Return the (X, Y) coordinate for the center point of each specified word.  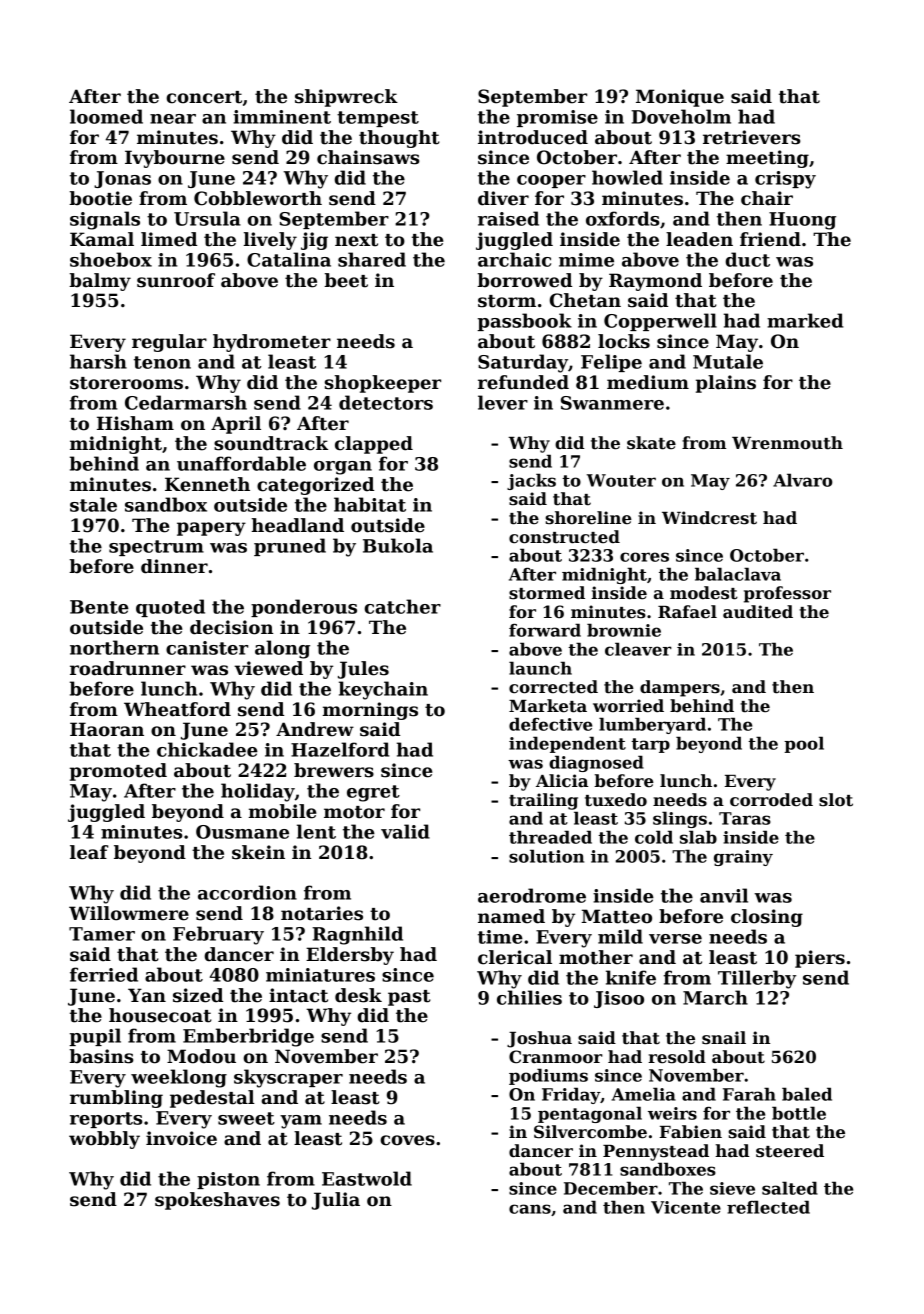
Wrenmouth (787, 443)
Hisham (135, 423)
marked (805, 320)
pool (804, 744)
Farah (749, 1094)
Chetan (585, 300)
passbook (524, 322)
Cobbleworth (258, 198)
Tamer (102, 934)
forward (545, 630)
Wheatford (177, 709)
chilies (529, 997)
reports (106, 1120)
